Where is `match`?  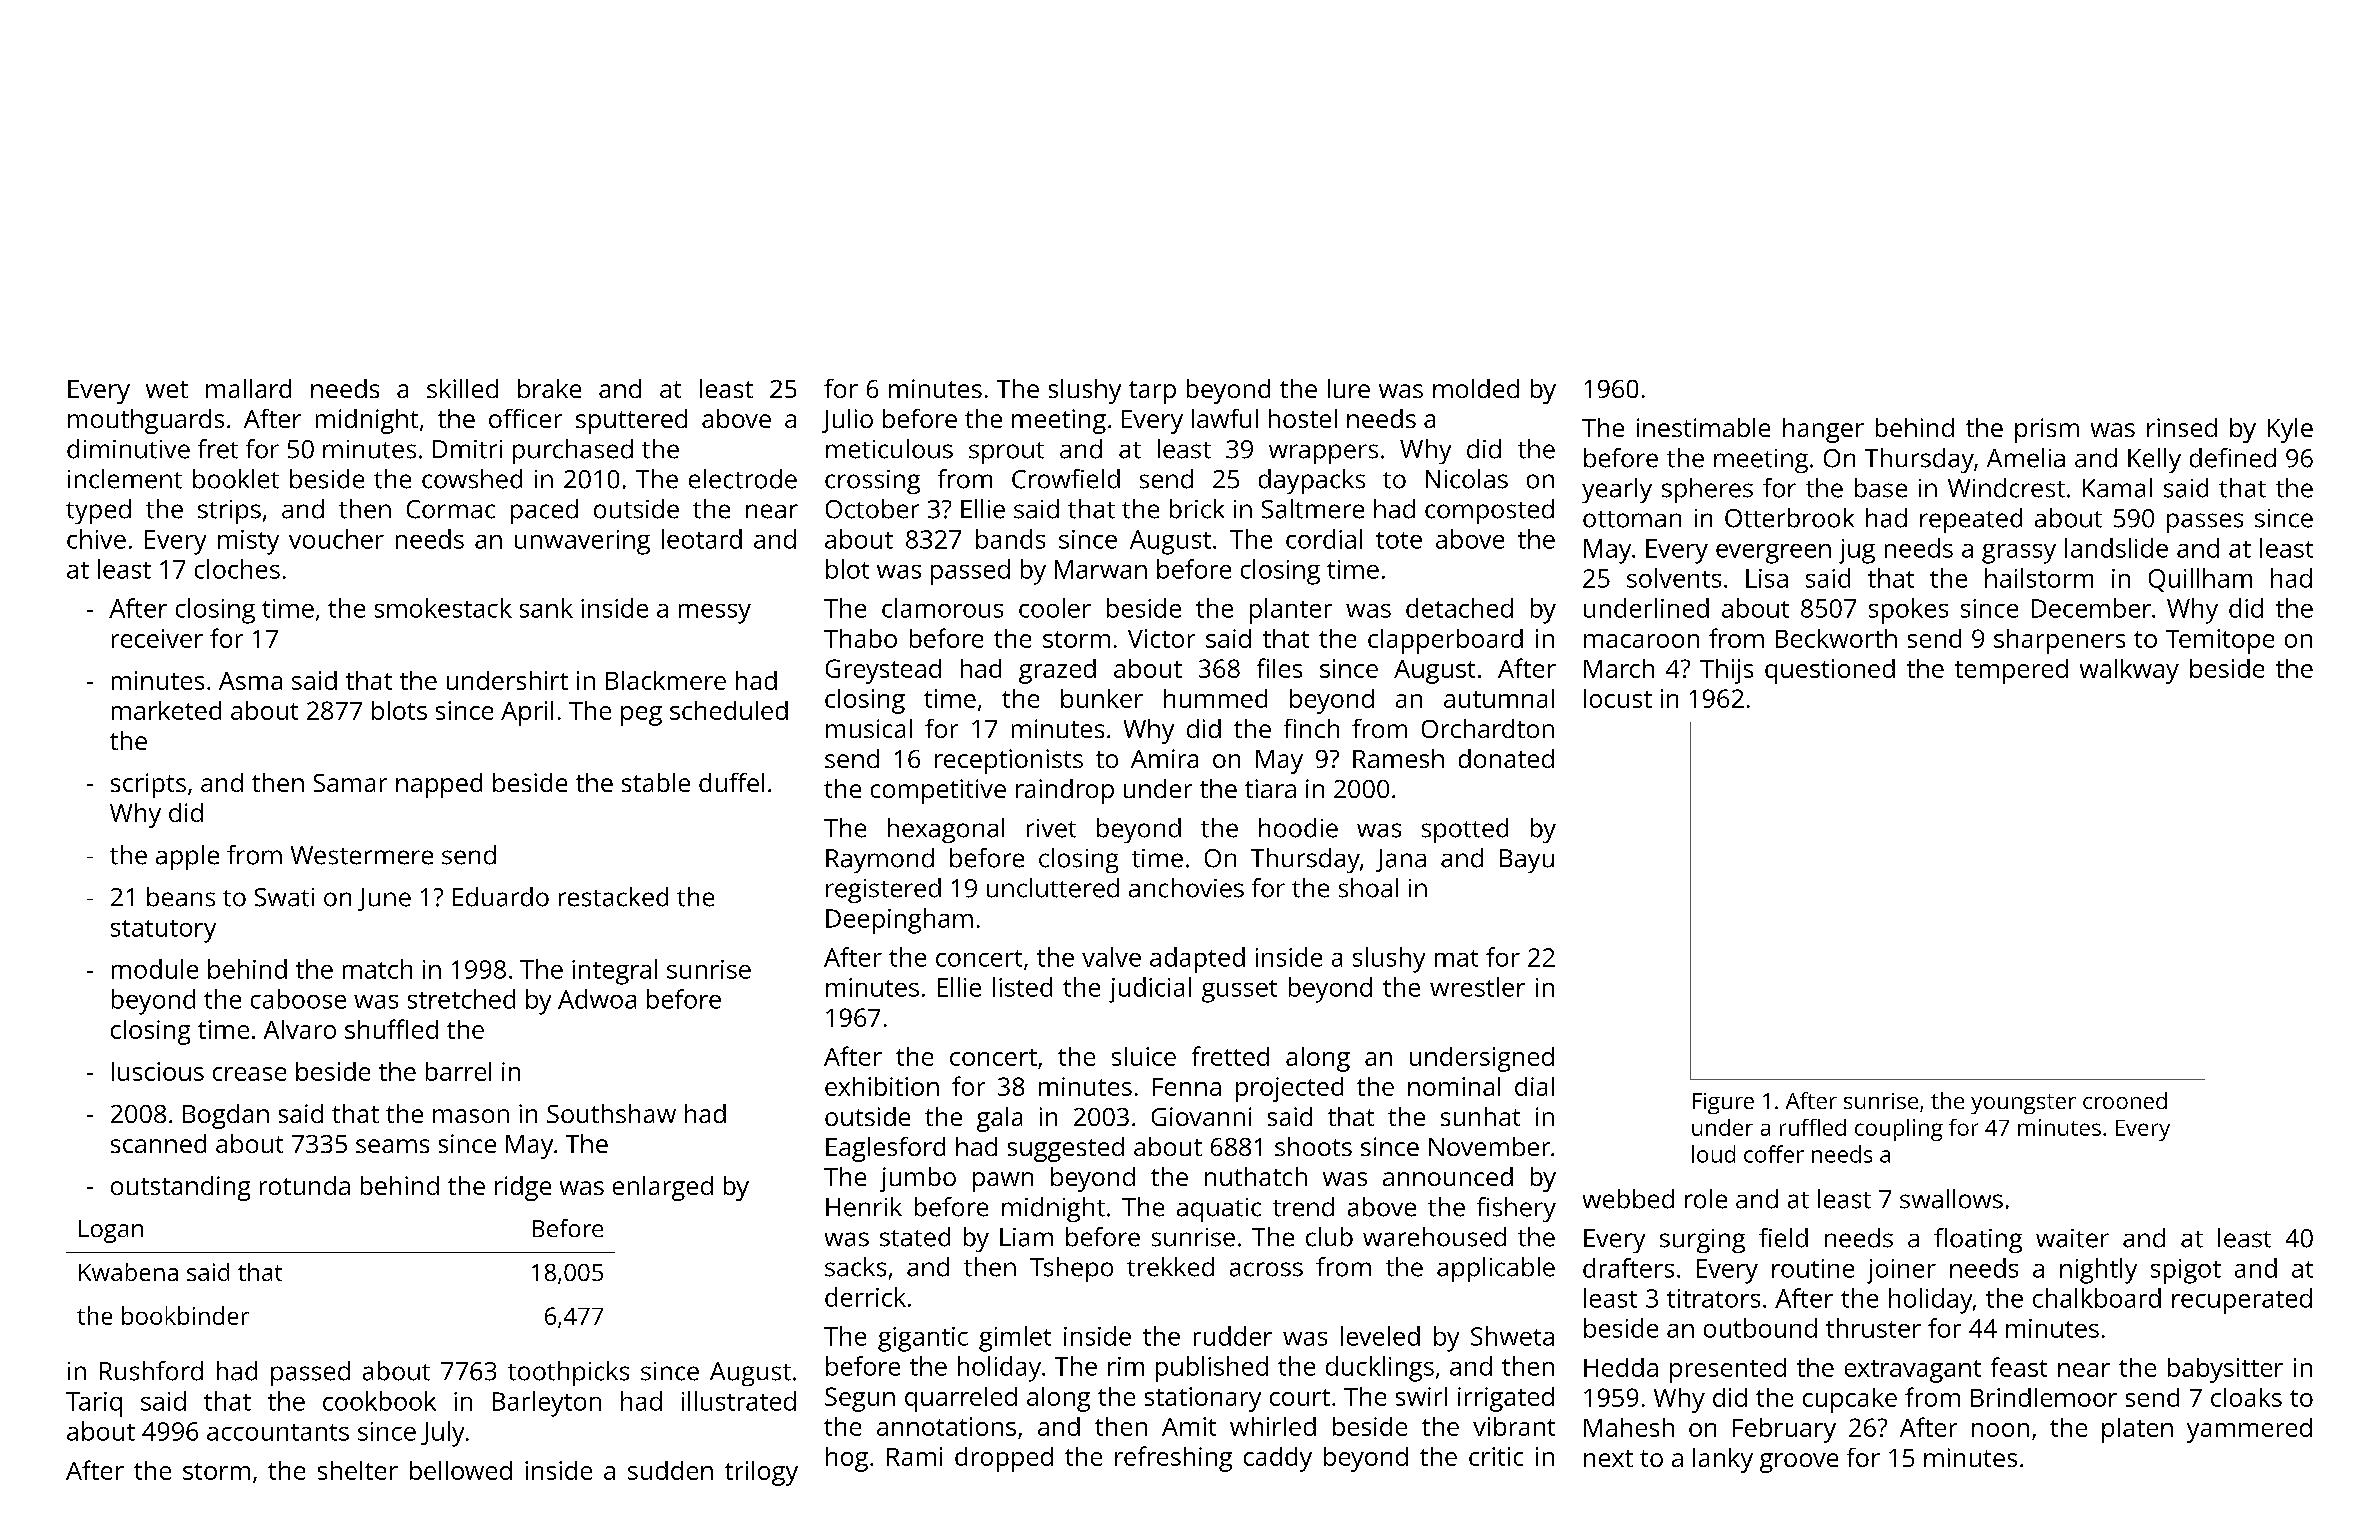
match is located at coordinates (377, 969).
